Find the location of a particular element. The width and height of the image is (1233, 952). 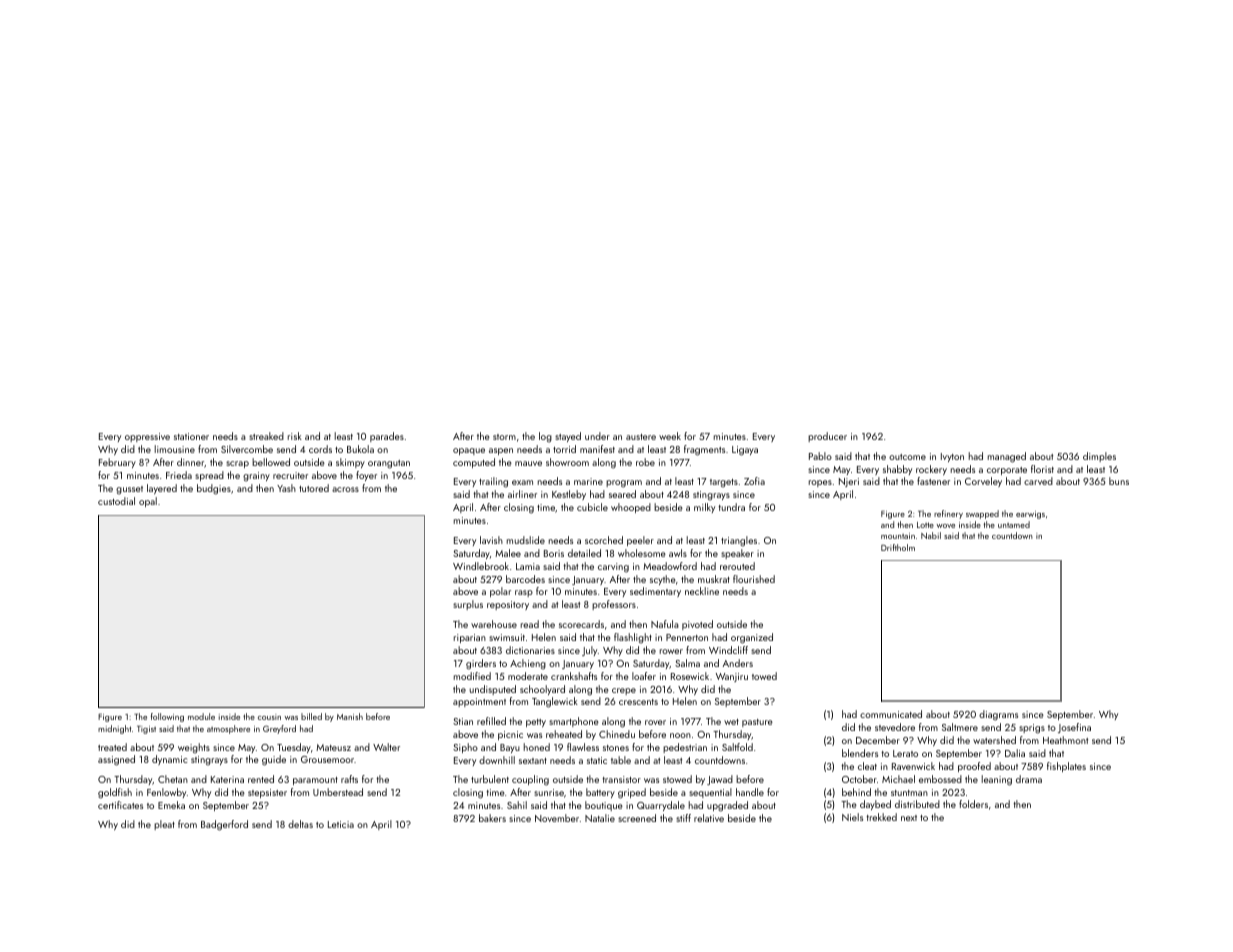

organized is located at coordinates (752, 638).
